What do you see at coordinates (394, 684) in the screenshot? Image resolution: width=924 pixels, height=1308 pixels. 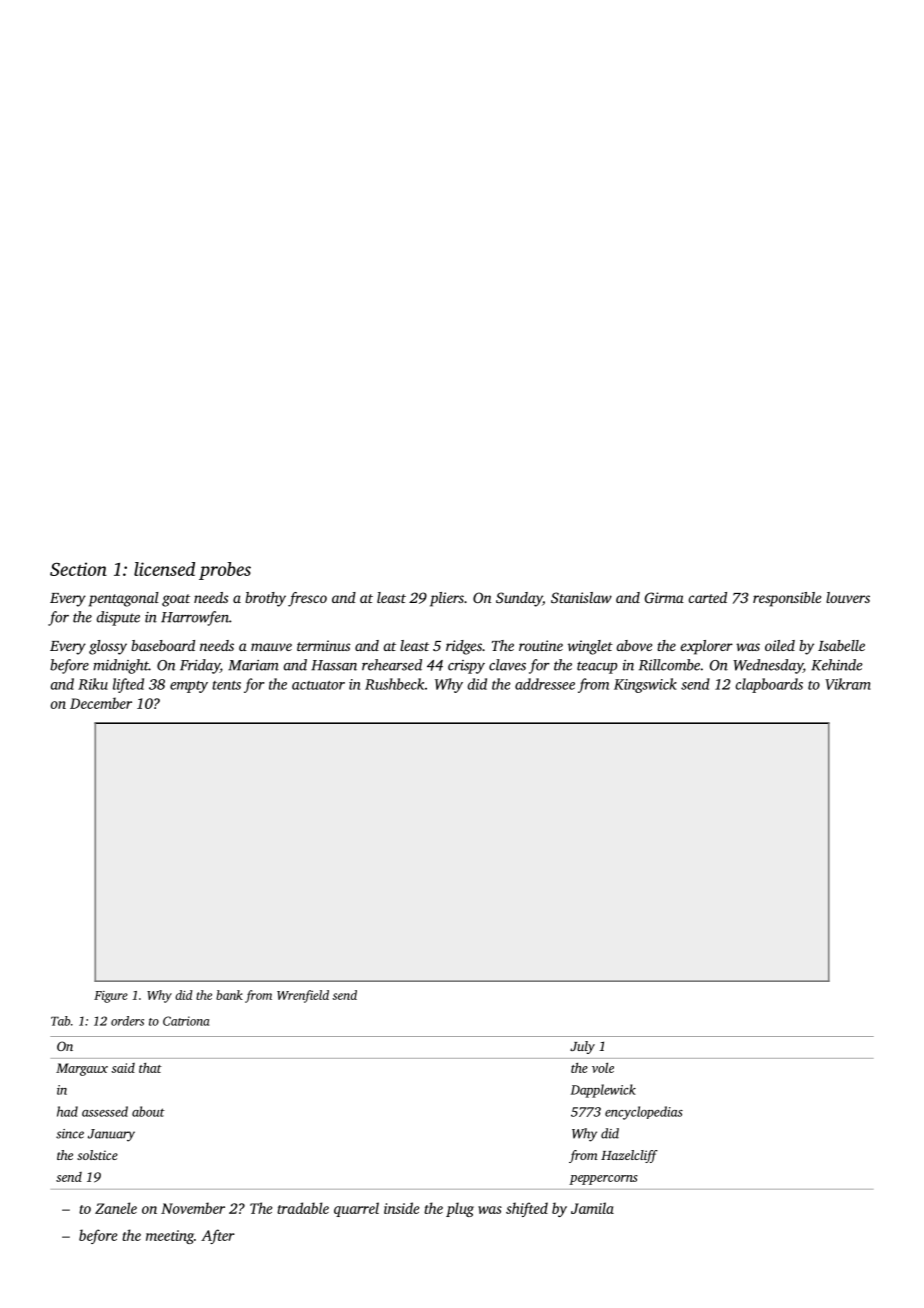 I see `Rushbeck` at bounding box center [394, 684].
